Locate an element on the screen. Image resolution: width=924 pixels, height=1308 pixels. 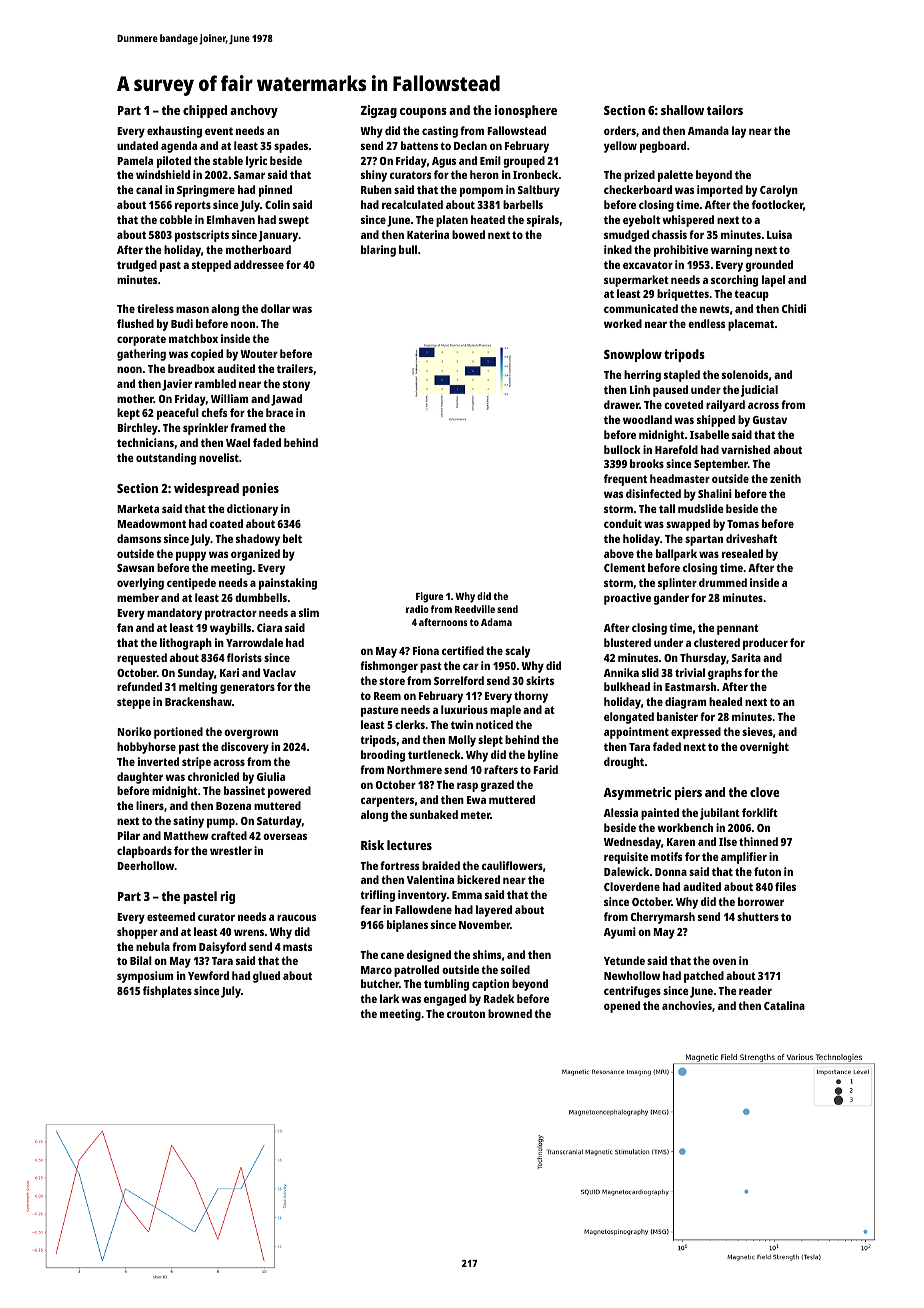
chipped is located at coordinates (205, 111).
